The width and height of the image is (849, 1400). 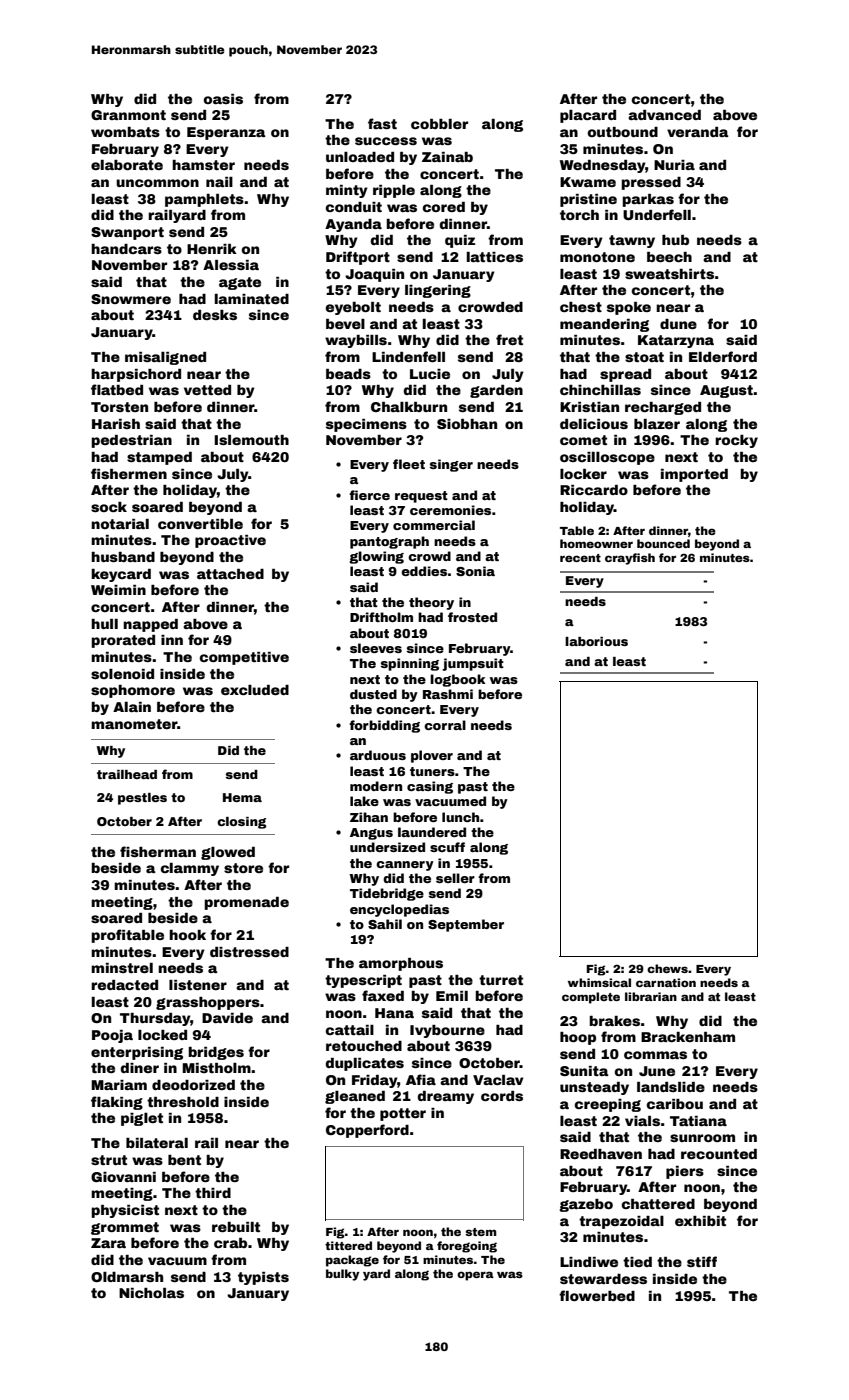 What do you see at coordinates (231, 265) in the image?
I see `Alessia` at bounding box center [231, 265].
